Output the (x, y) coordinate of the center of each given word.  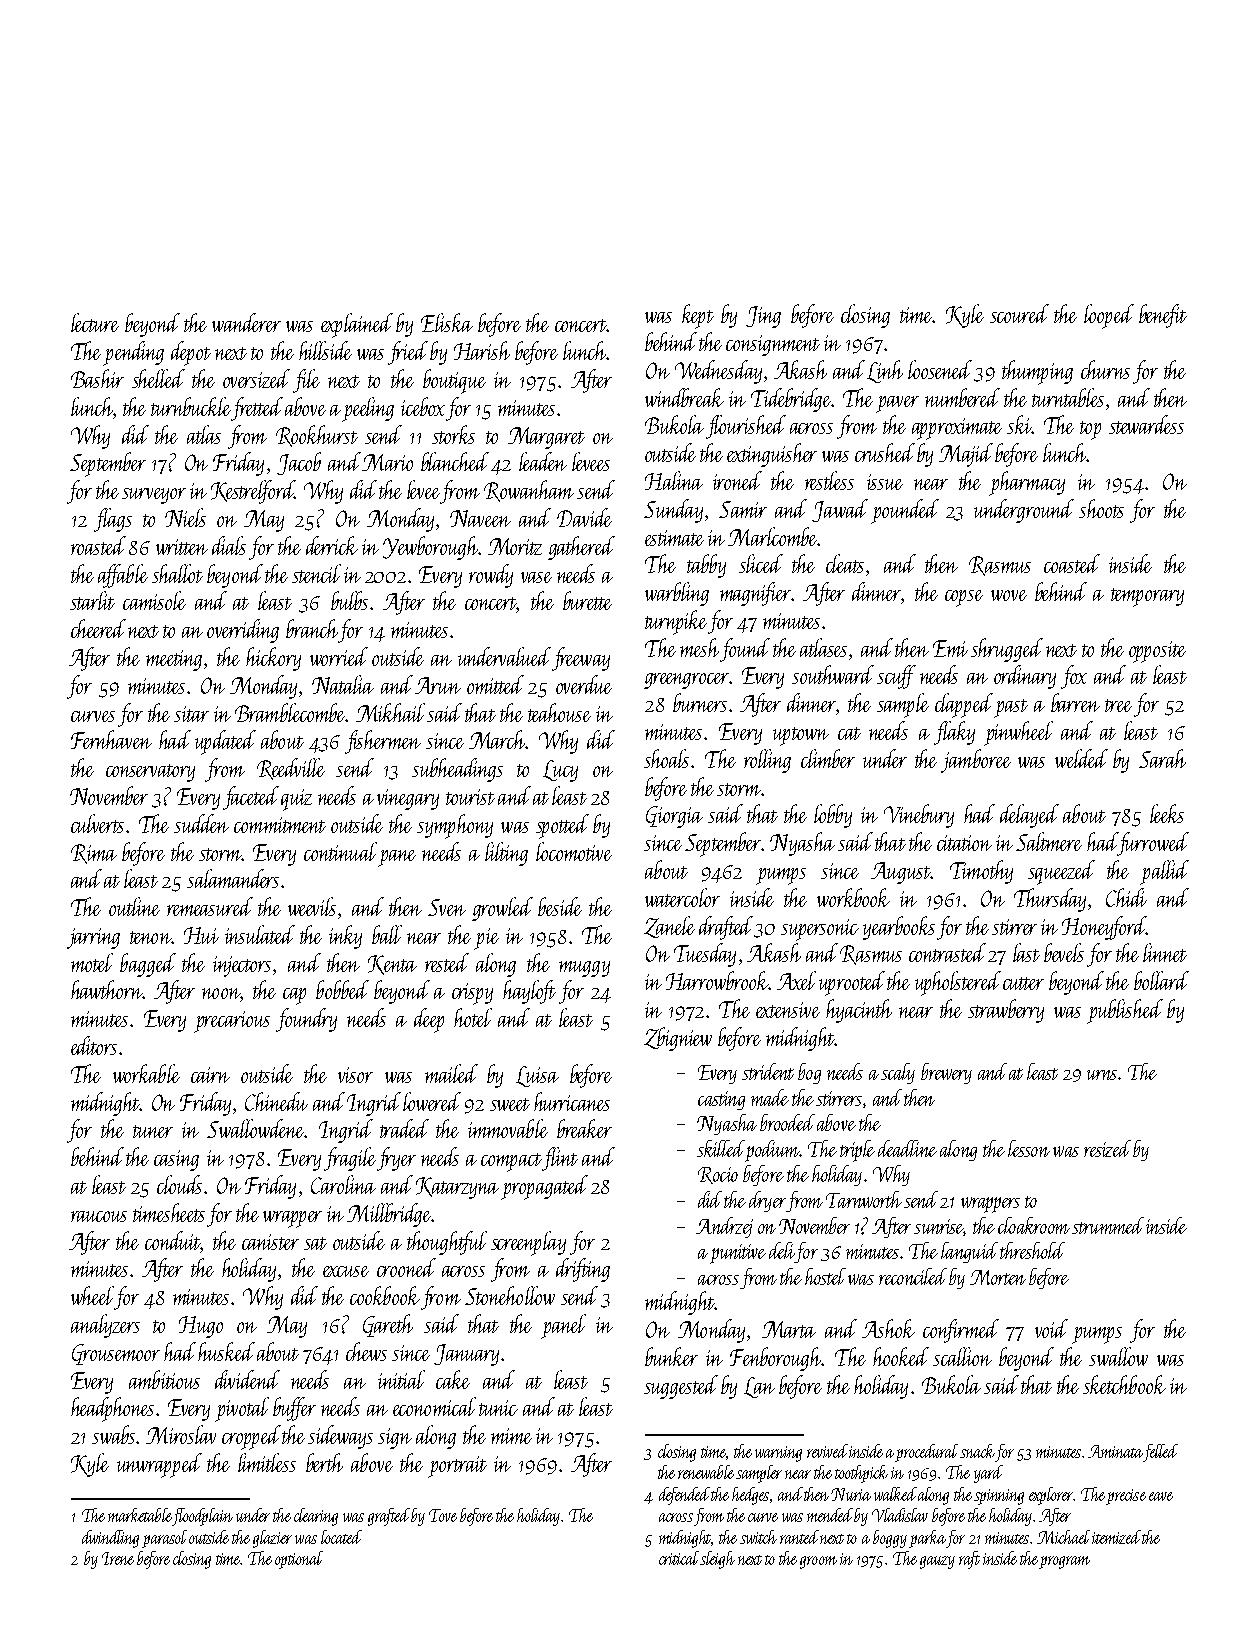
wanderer (246, 322)
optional (299, 1560)
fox (1074, 677)
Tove (443, 1515)
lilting (506, 854)
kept (698, 316)
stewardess (1146, 424)
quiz (296, 800)
